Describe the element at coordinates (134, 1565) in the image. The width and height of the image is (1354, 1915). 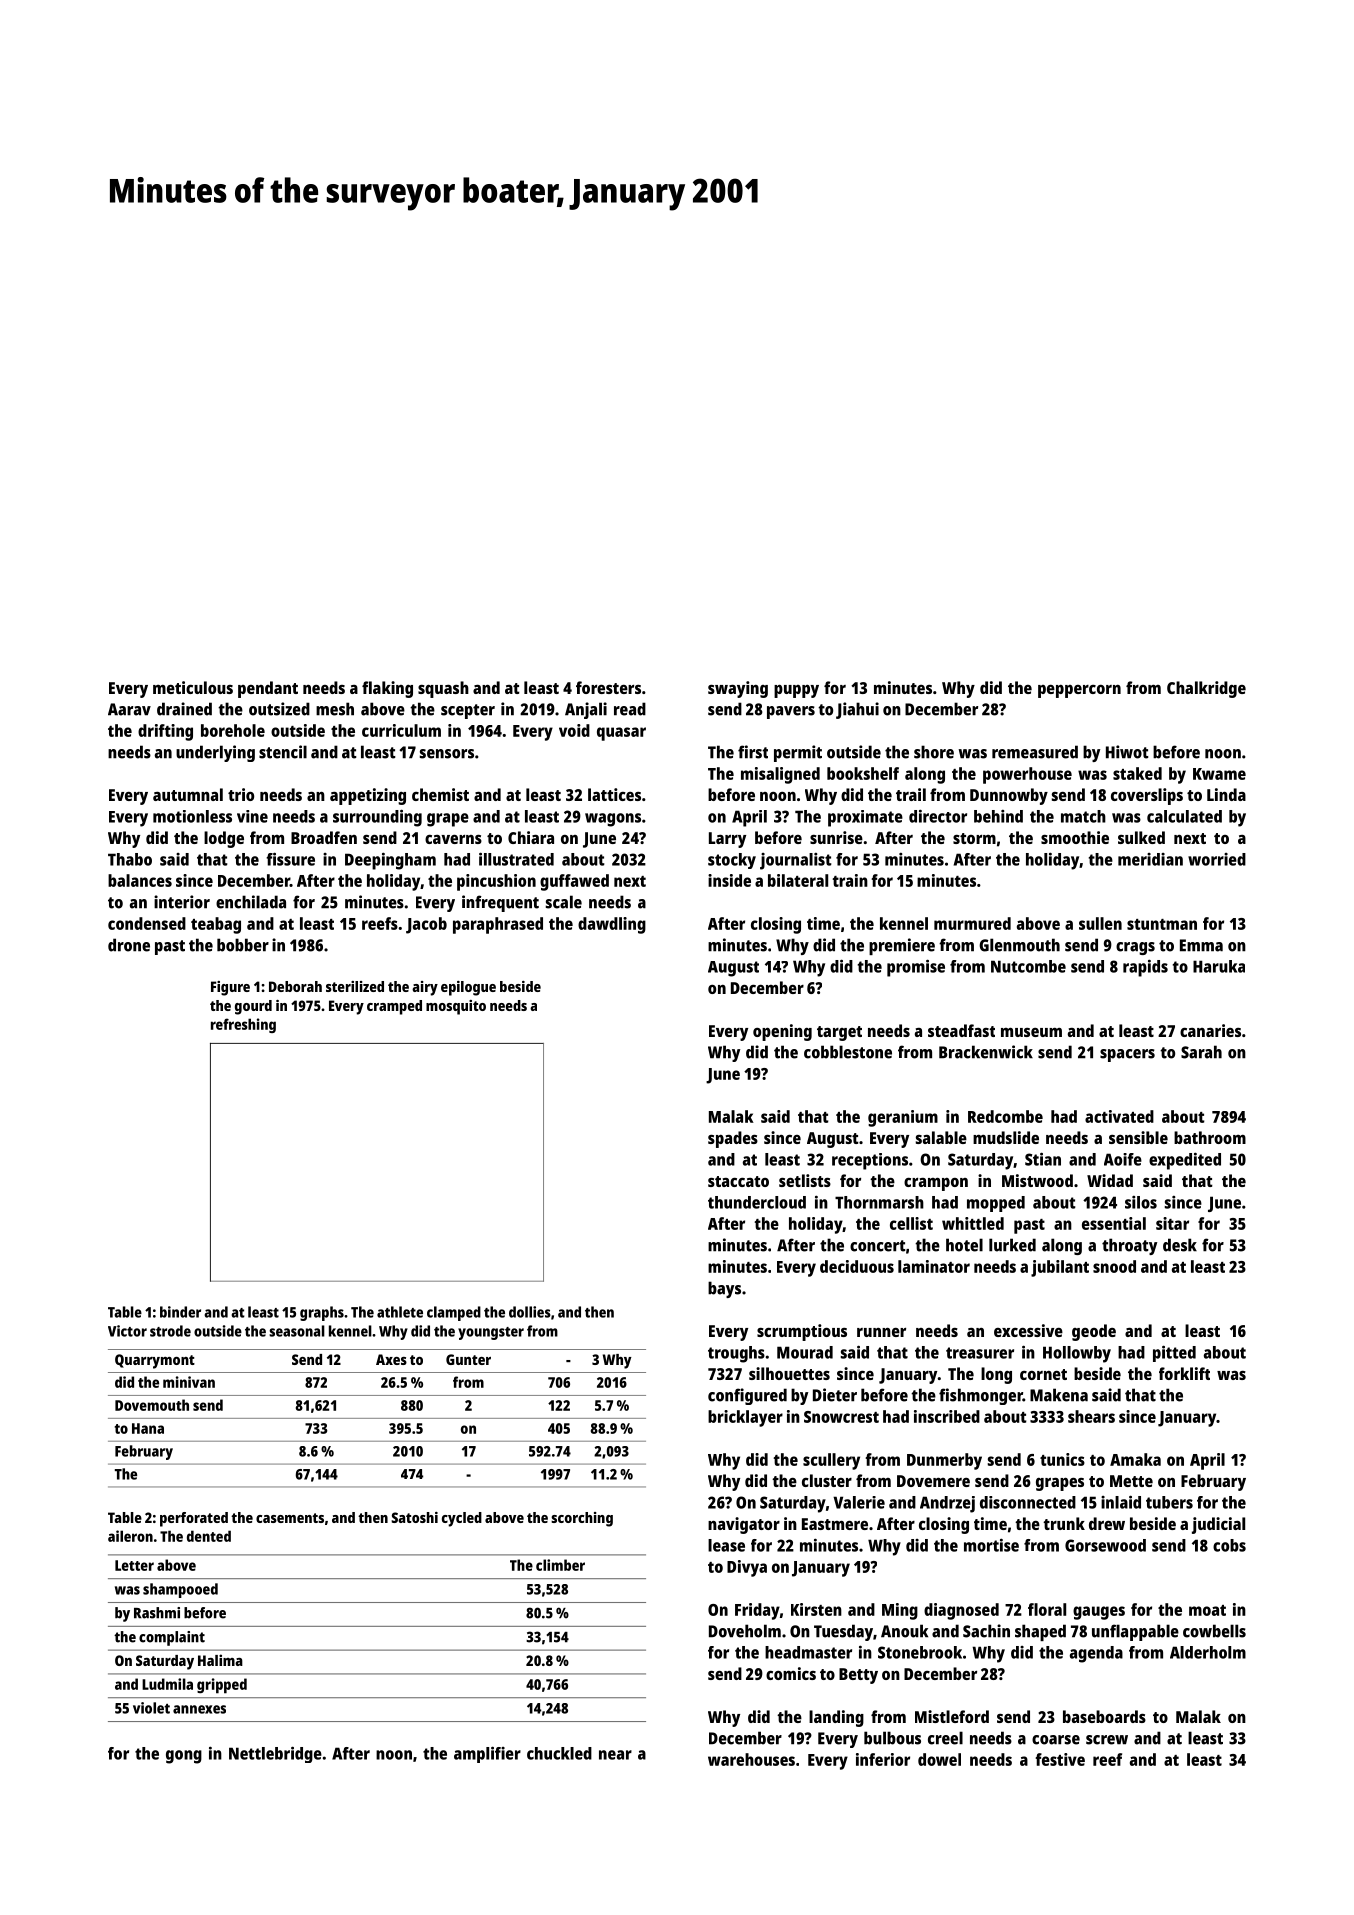
I see `Letter` at that location.
